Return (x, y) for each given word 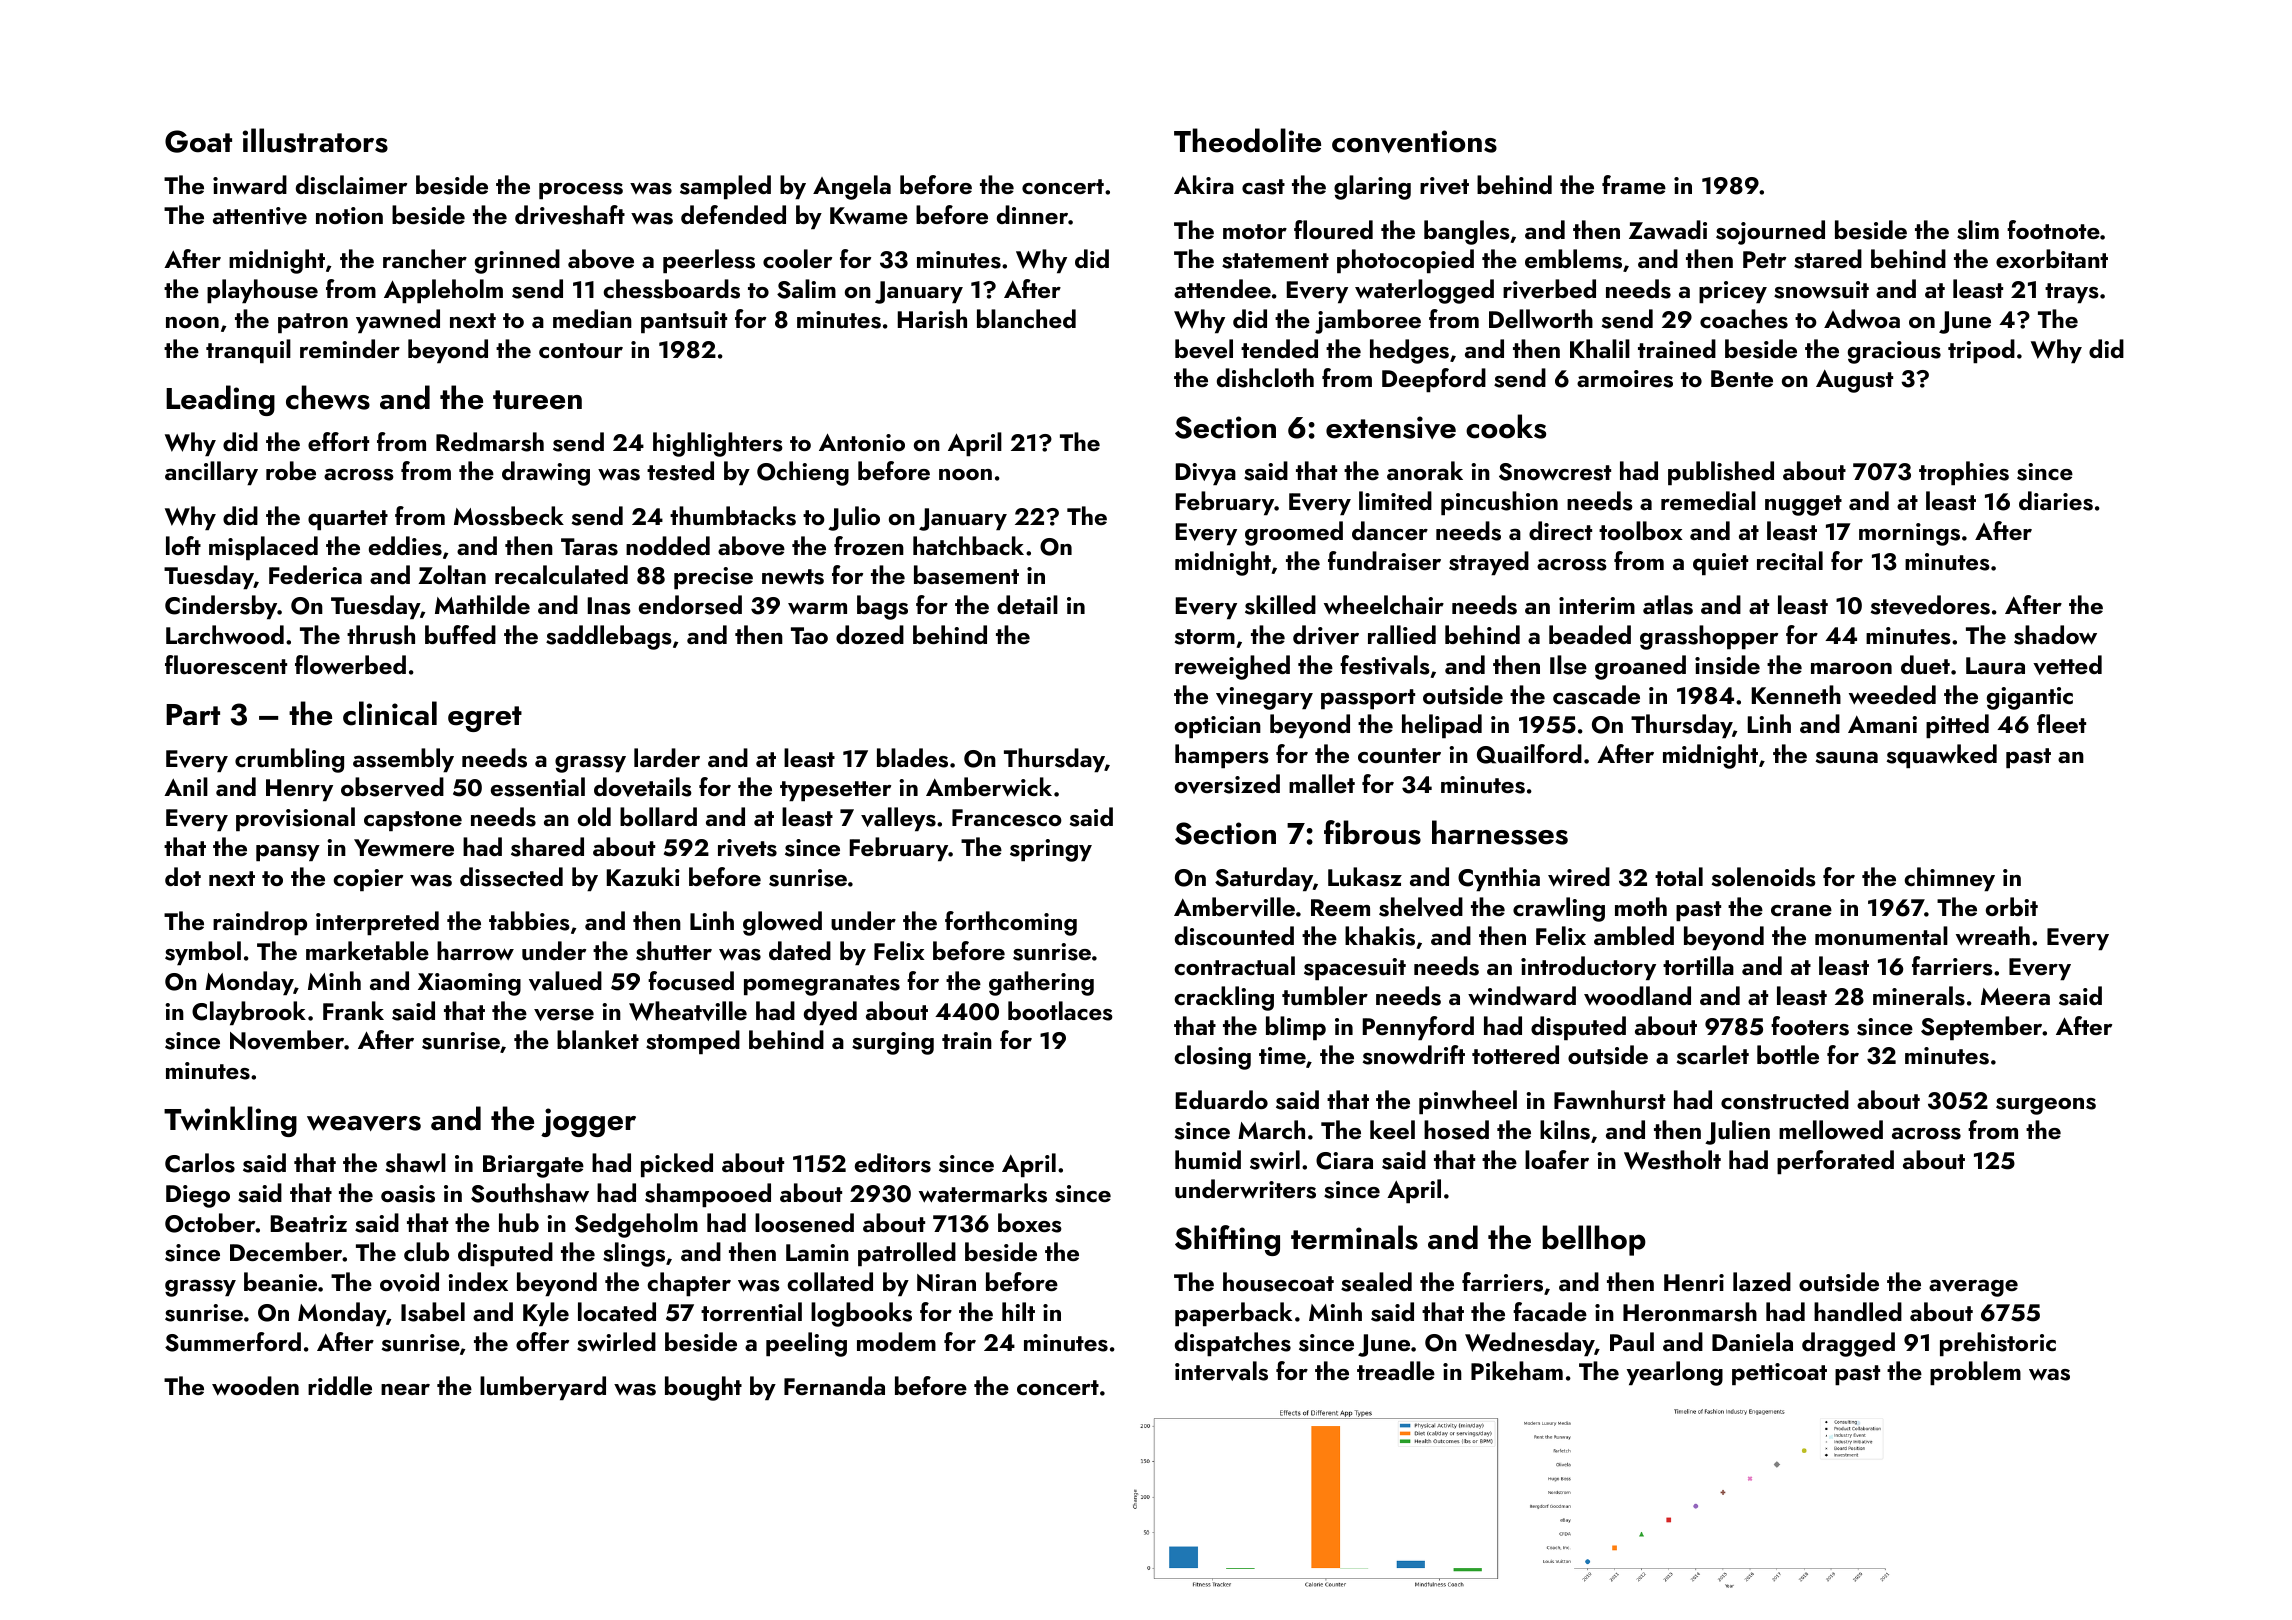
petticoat (1779, 1374)
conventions (1414, 141)
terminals (1354, 1237)
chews (328, 397)
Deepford (1434, 380)
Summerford (233, 1342)
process (581, 190)
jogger (588, 1122)
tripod (1981, 351)
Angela (852, 187)
